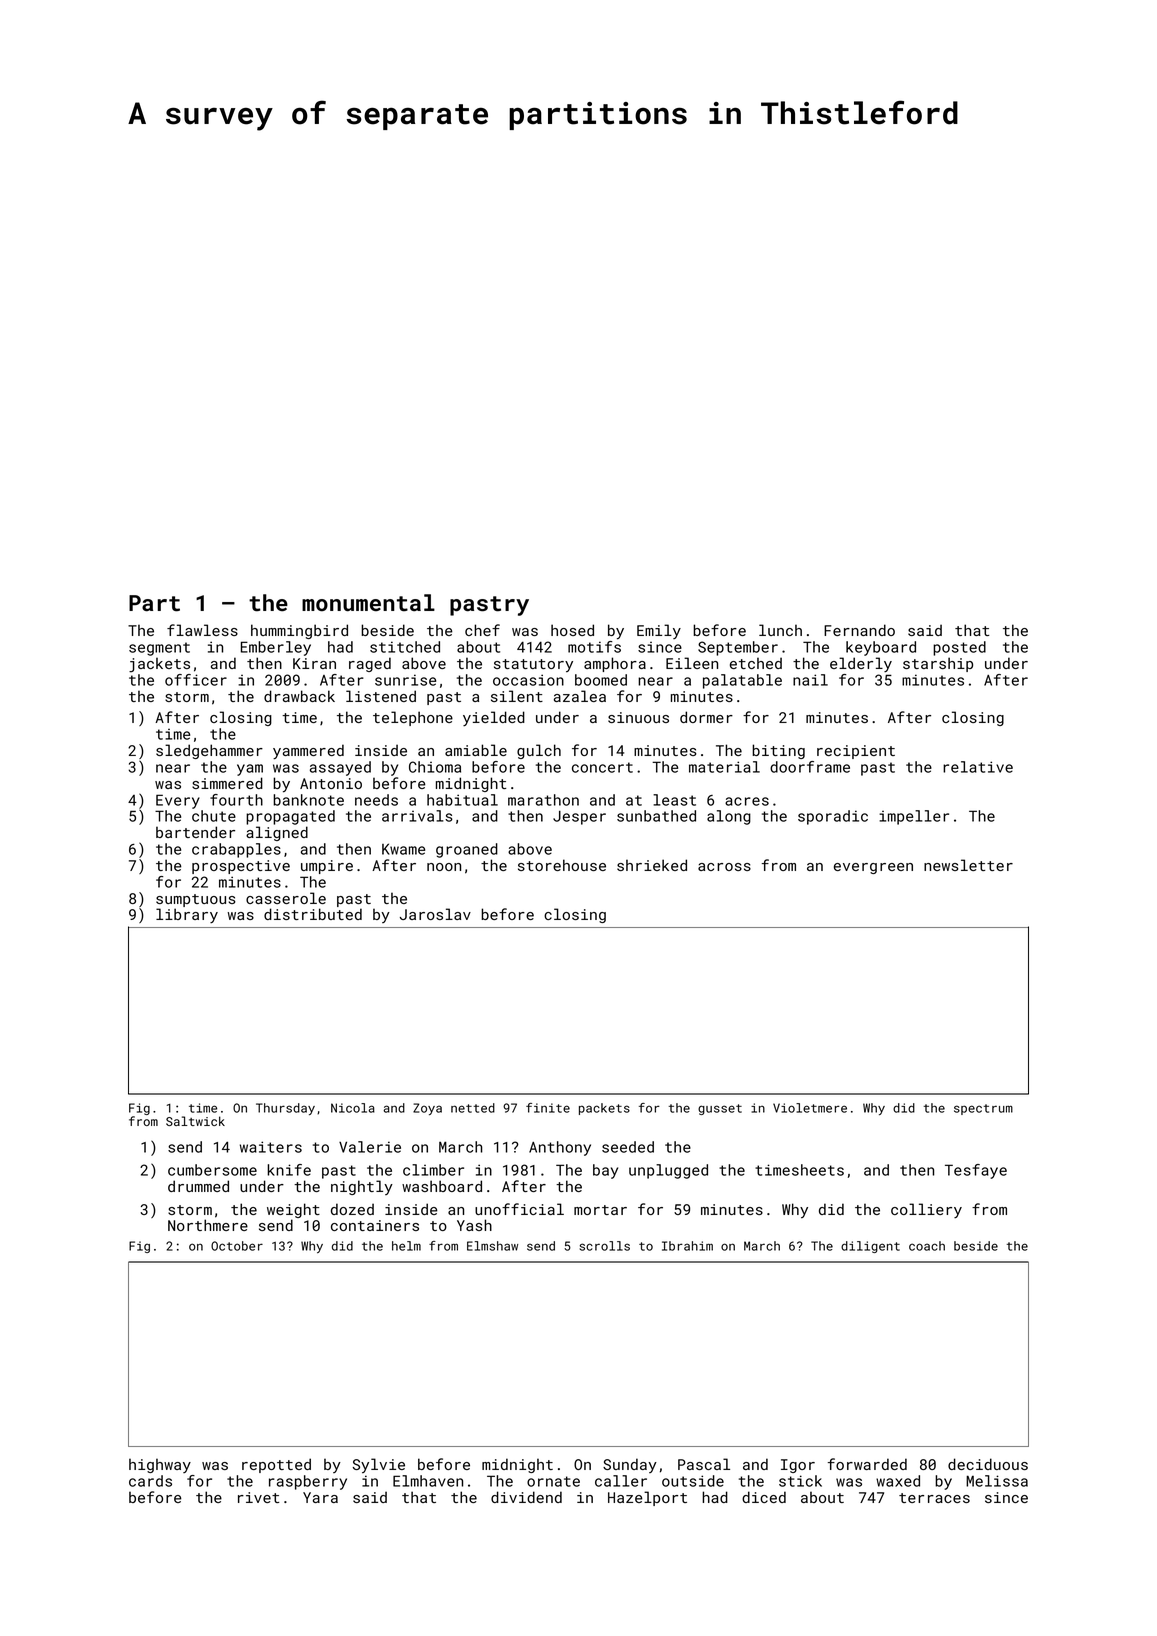  Describe the element at coordinates (873, 868) in the screenshot. I see `evergreen` at that location.
